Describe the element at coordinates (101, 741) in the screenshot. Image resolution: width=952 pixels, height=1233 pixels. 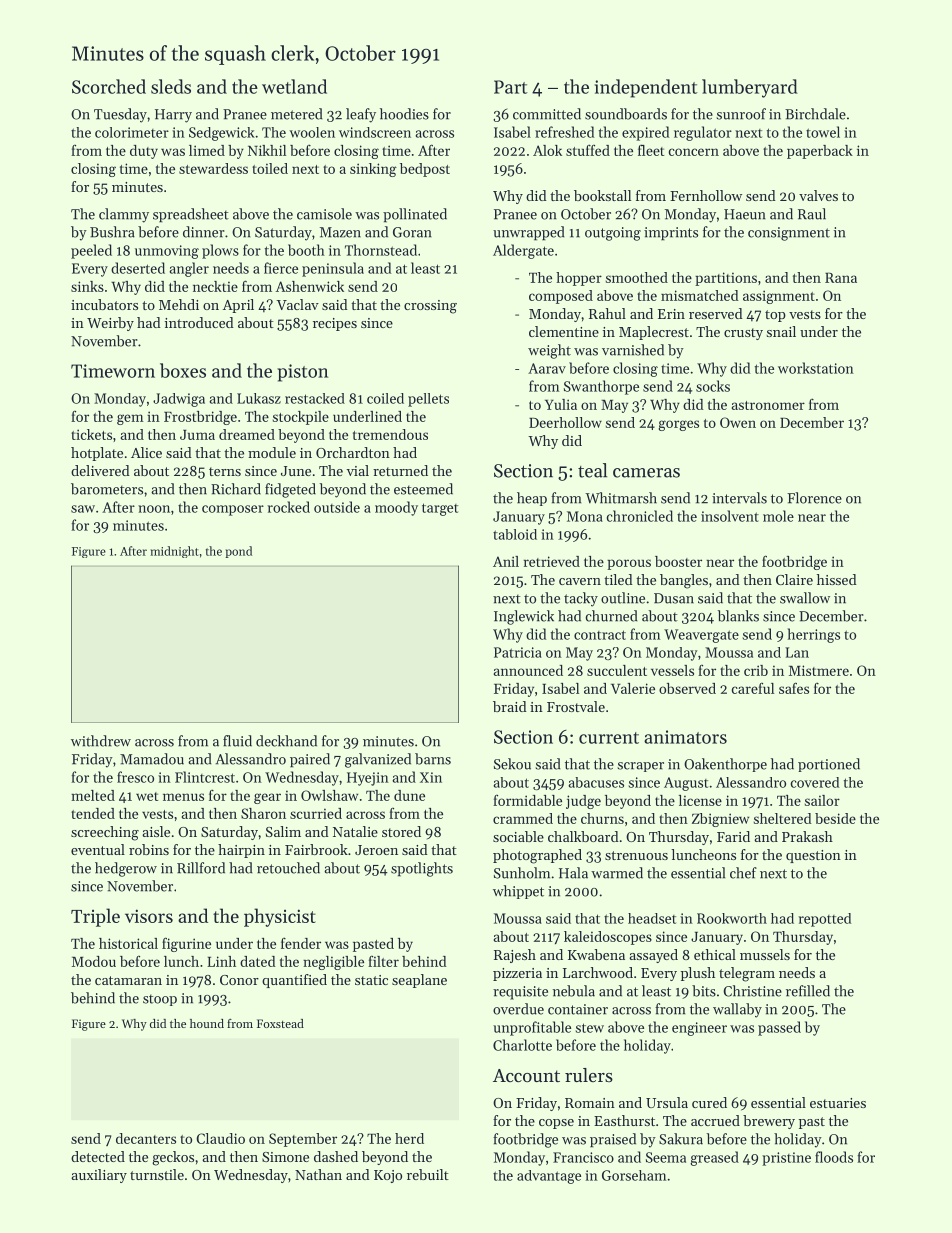
I see `withdrew` at that location.
